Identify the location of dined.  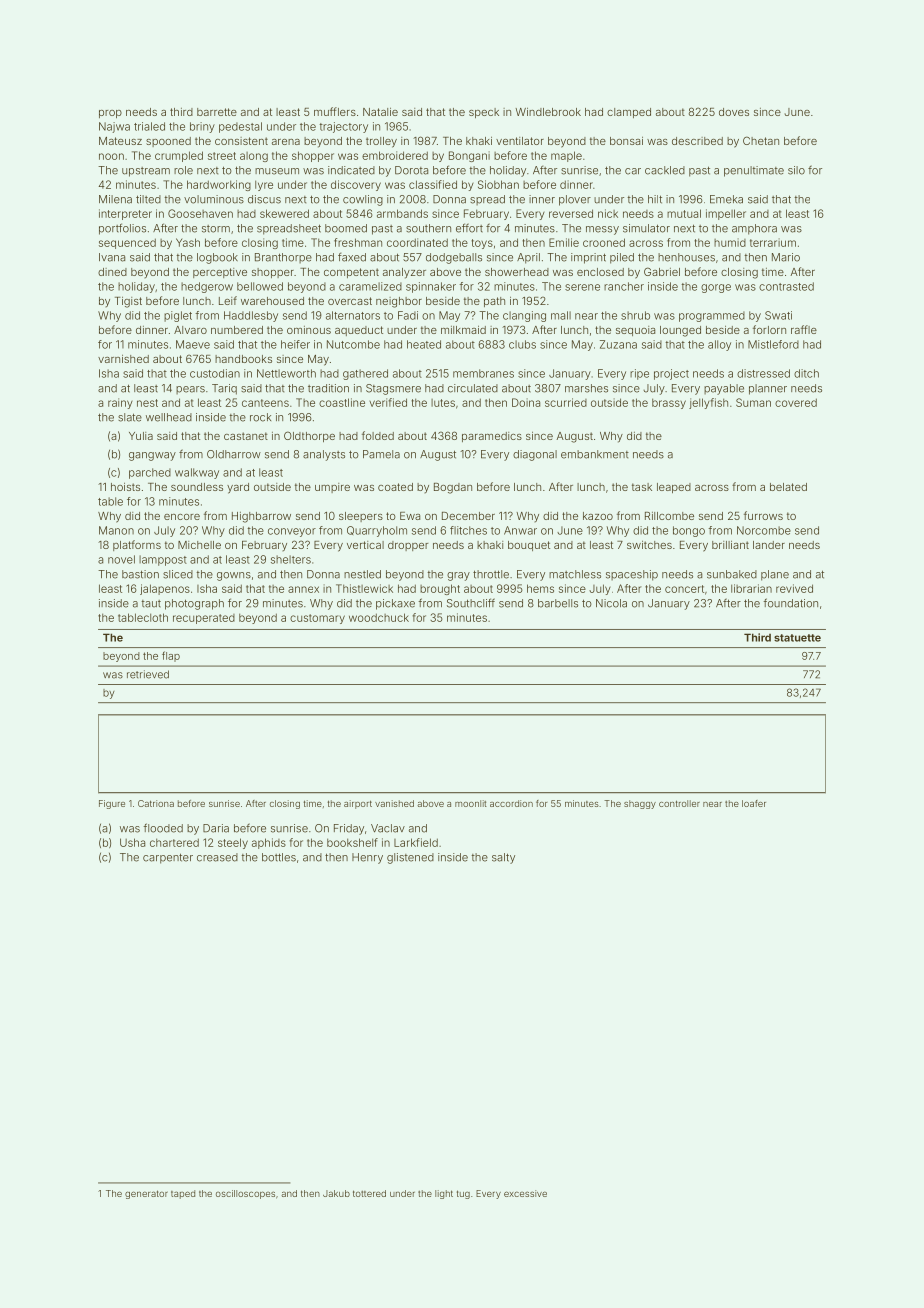
(112, 272).
